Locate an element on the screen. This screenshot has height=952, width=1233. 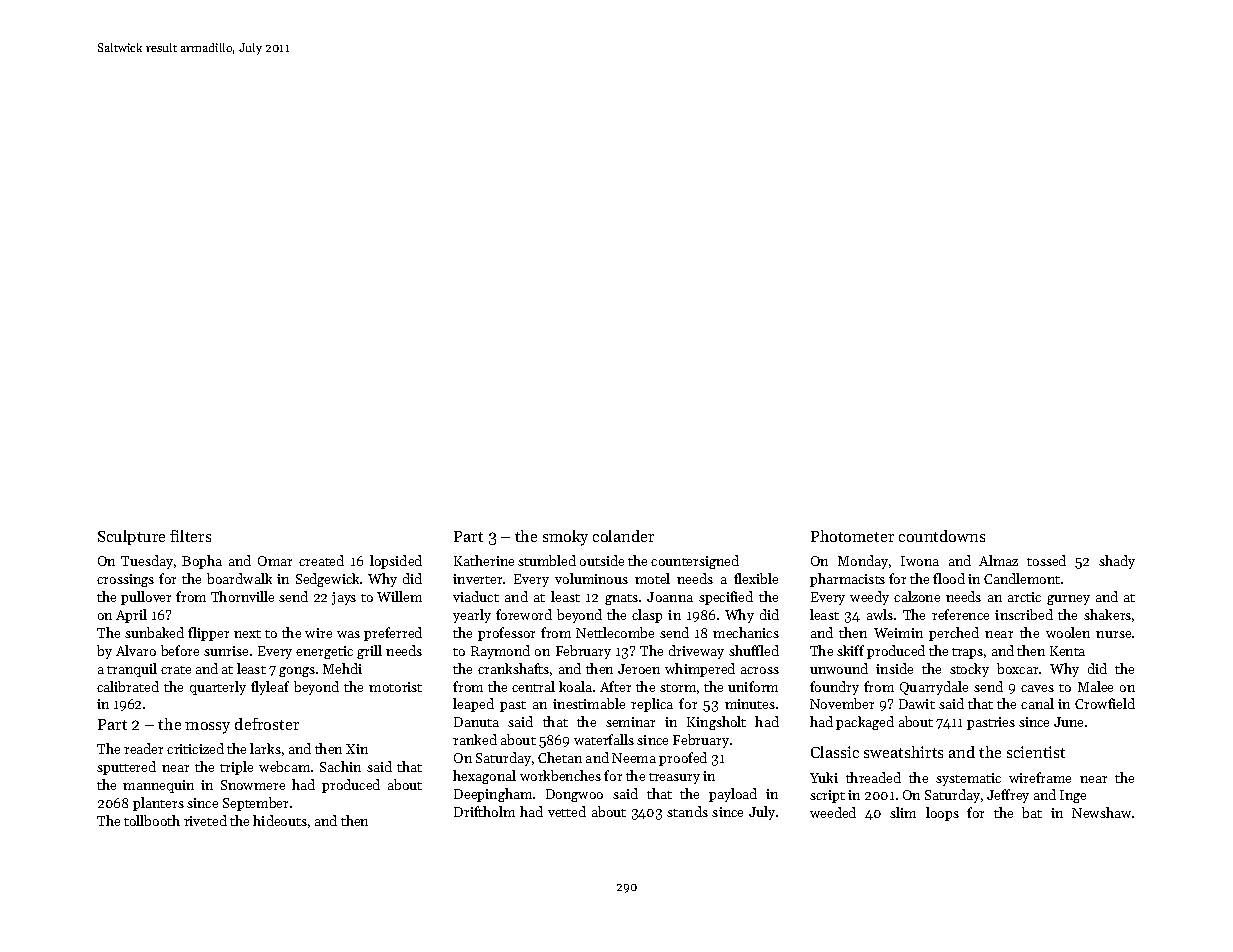
Sculpture is located at coordinates (131, 537).
